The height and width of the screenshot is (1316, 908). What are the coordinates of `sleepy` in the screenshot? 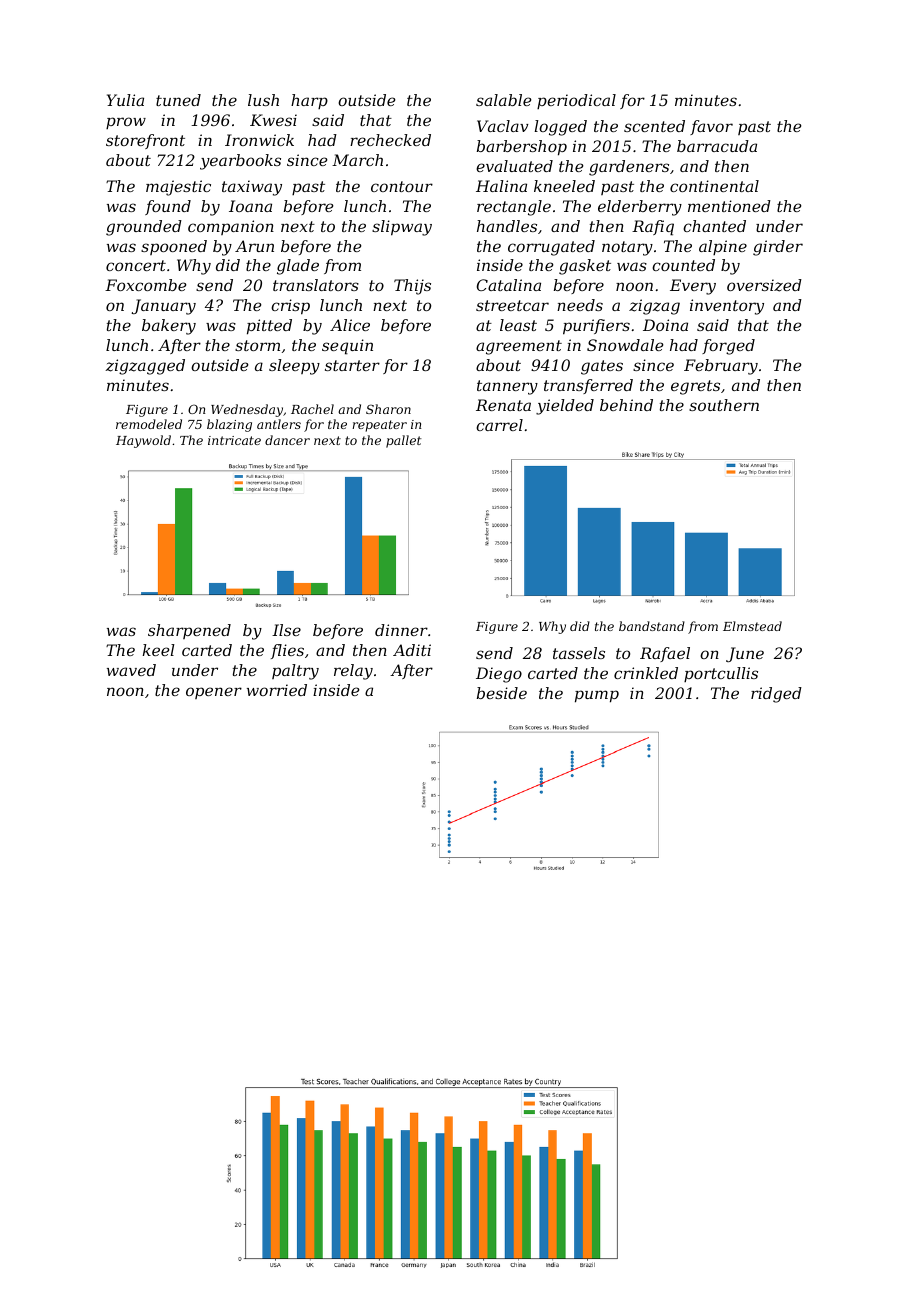 It's located at (294, 367).
